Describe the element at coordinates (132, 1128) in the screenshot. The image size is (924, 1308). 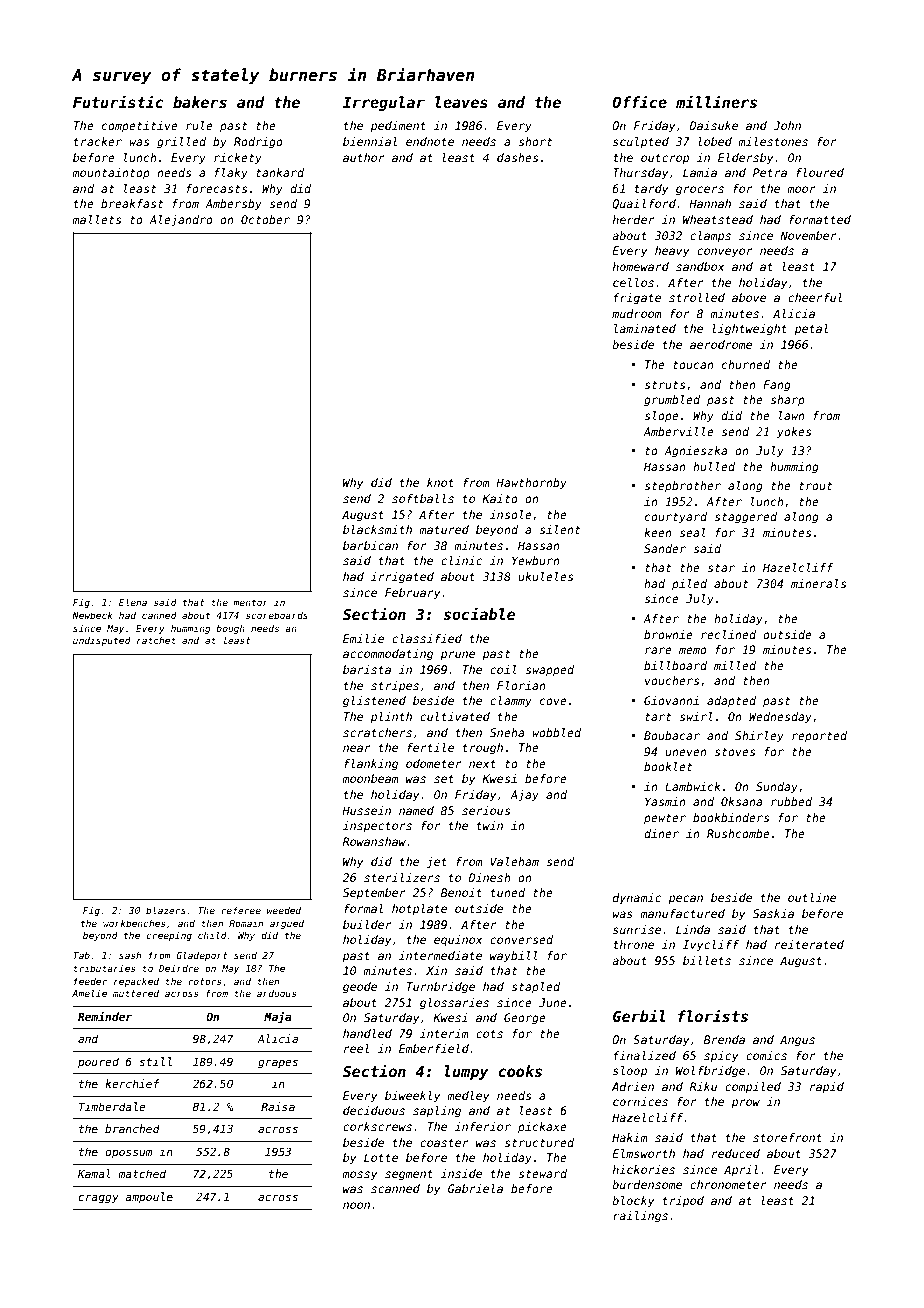
I see `branched` at that location.
